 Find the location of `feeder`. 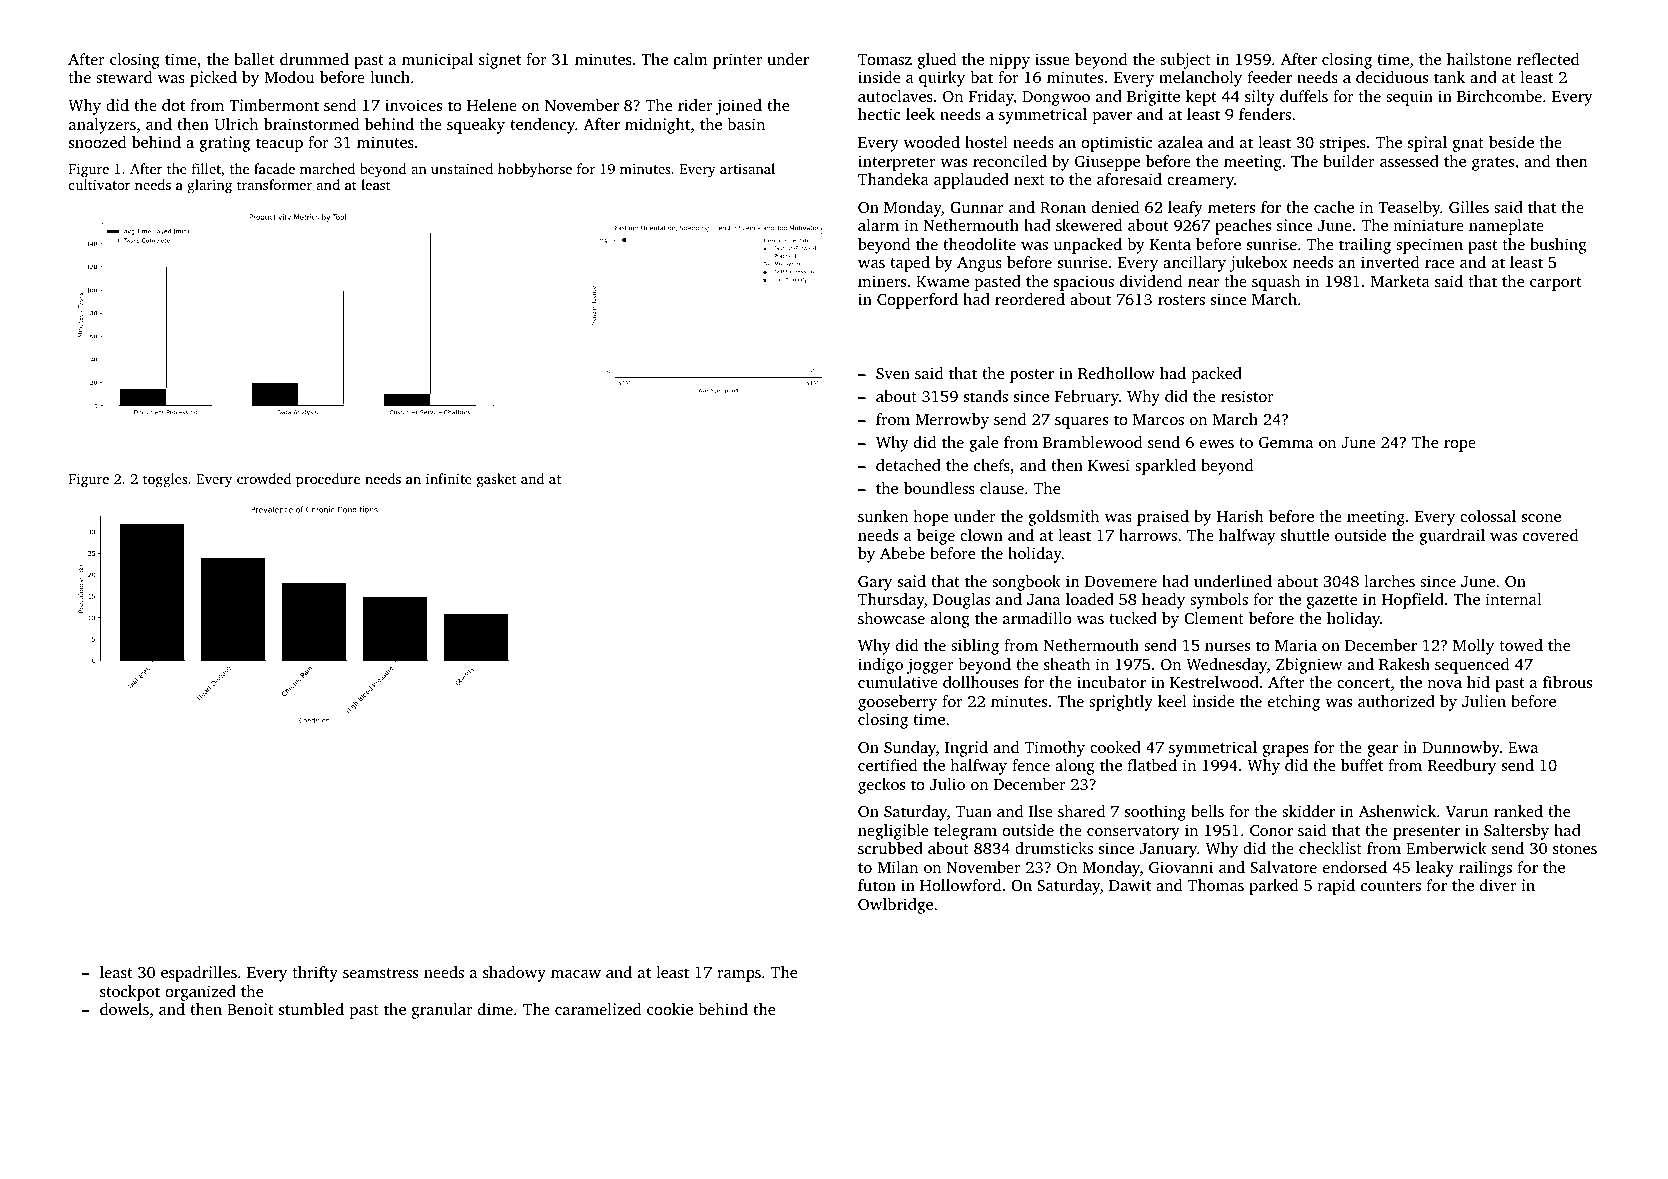

feeder is located at coordinates (1270, 77).
